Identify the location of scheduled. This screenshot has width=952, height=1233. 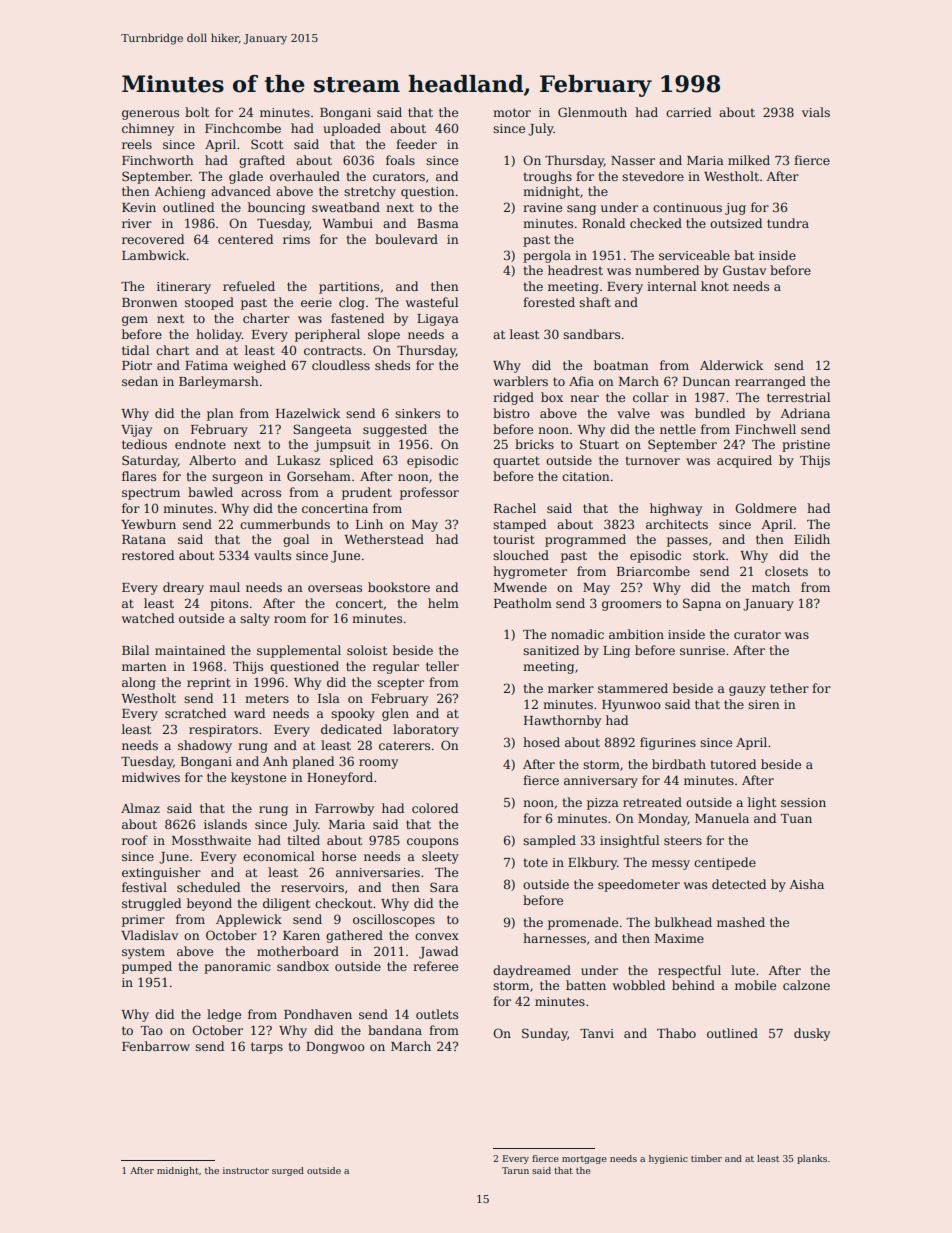
(208, 887).
